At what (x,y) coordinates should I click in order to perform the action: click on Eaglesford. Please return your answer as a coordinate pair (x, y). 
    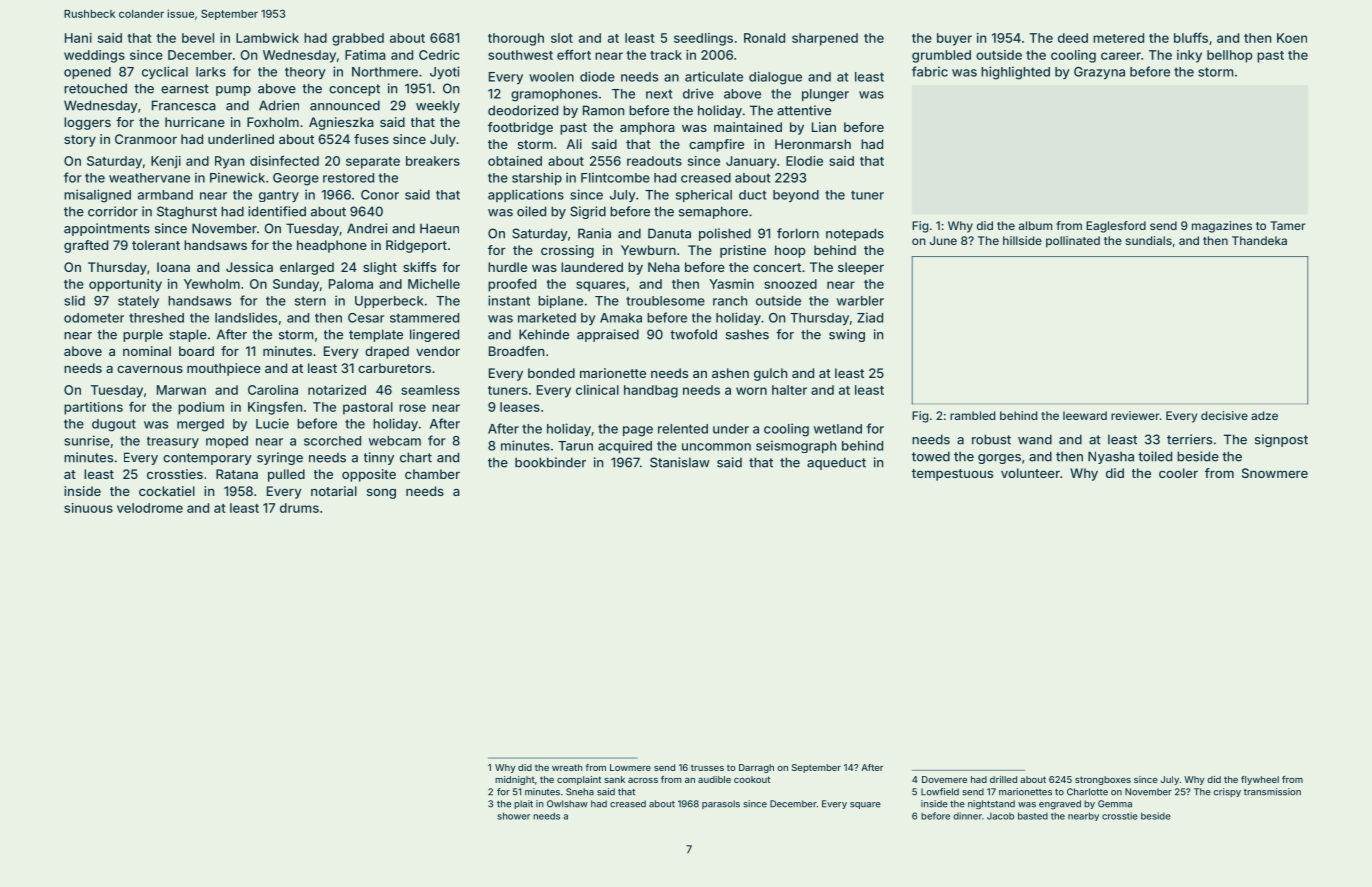
    Looking at the image, I should click on (1116, 227).
